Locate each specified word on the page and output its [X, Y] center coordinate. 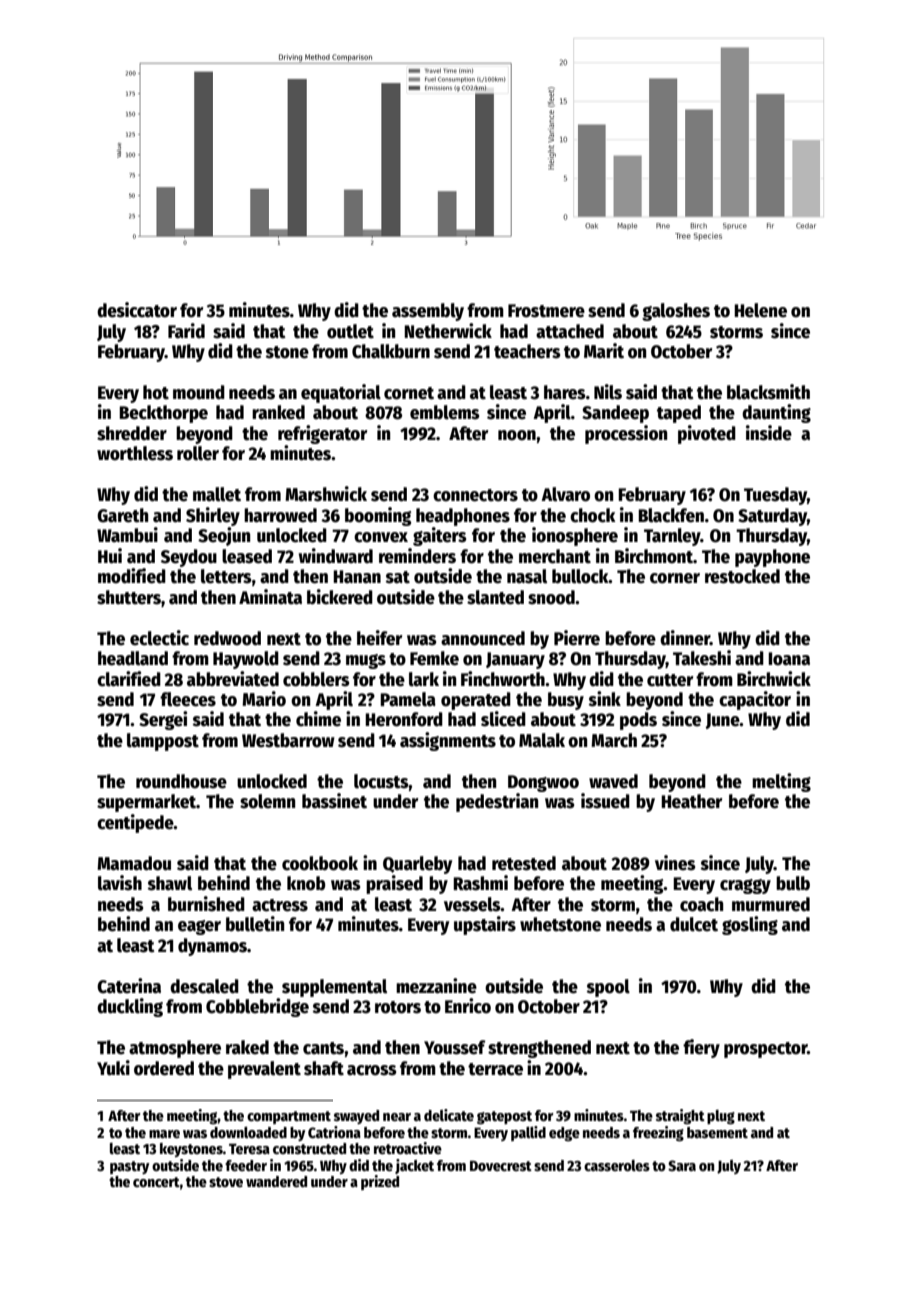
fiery [701, 1048]
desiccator [137, 310]
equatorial [341, 393]
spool [608, 988]
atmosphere [175, 1049]
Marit [604, 351]
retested [524, 863]
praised [394, 884]
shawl [170, 883]
